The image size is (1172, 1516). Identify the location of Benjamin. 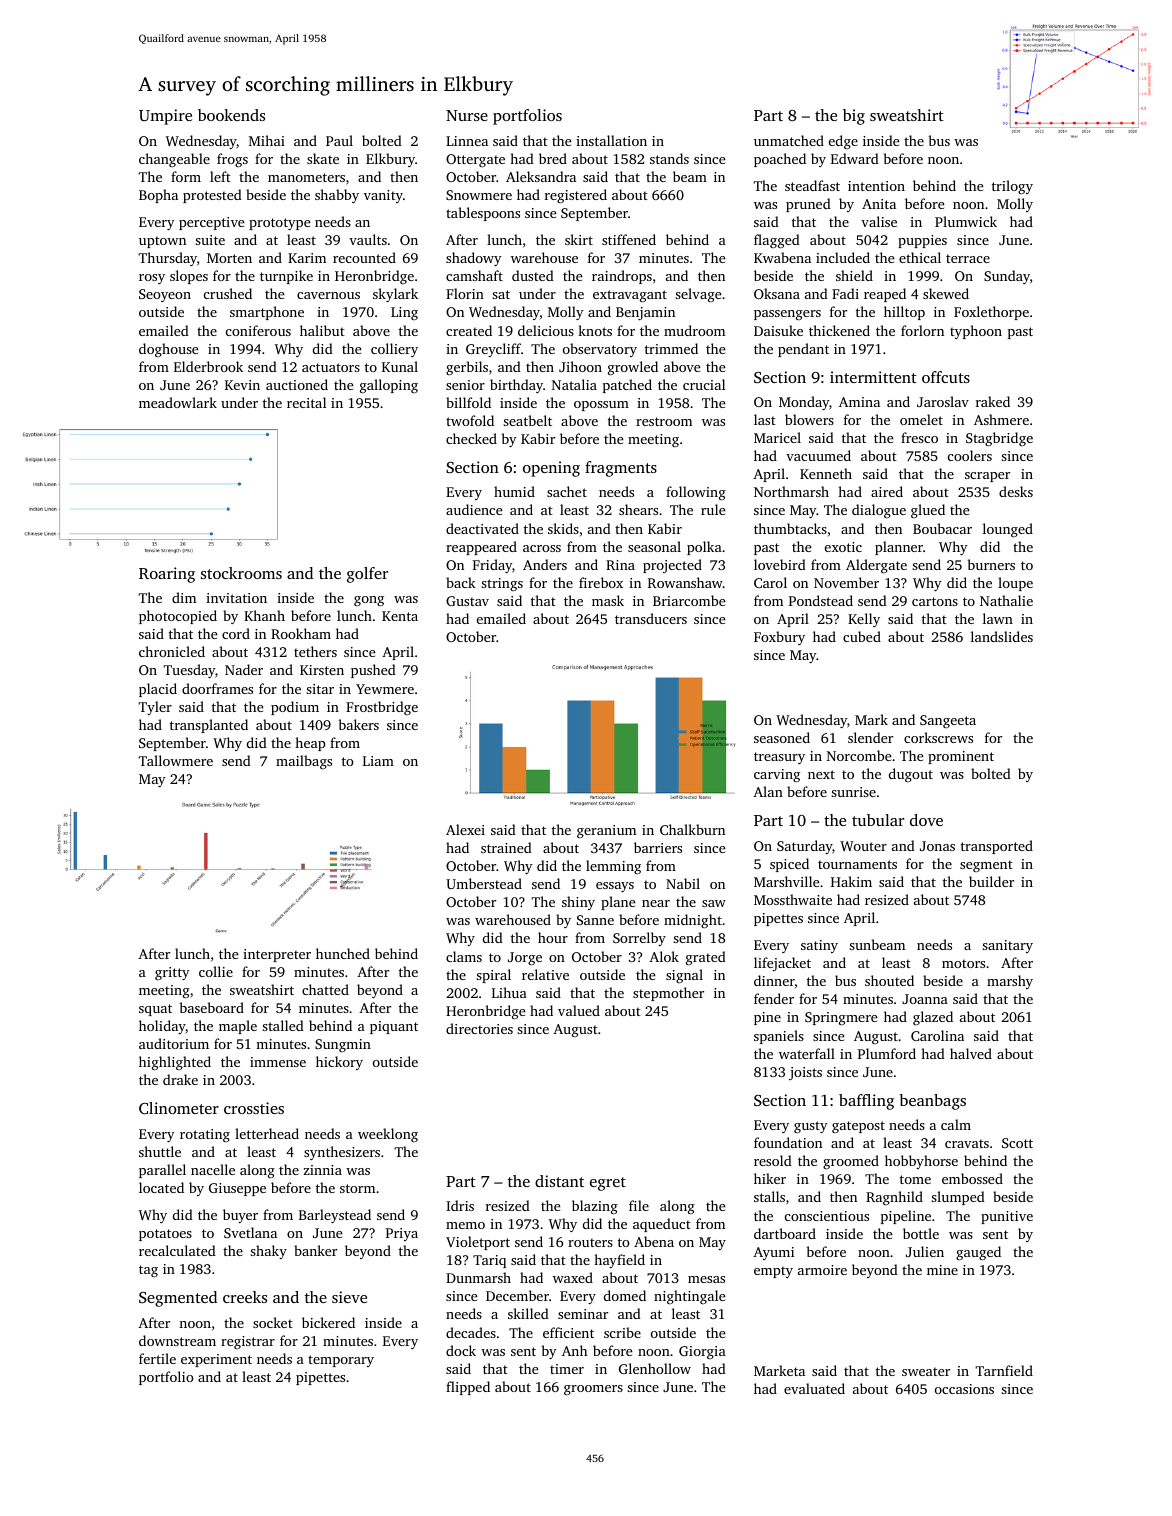
(645, 313).
